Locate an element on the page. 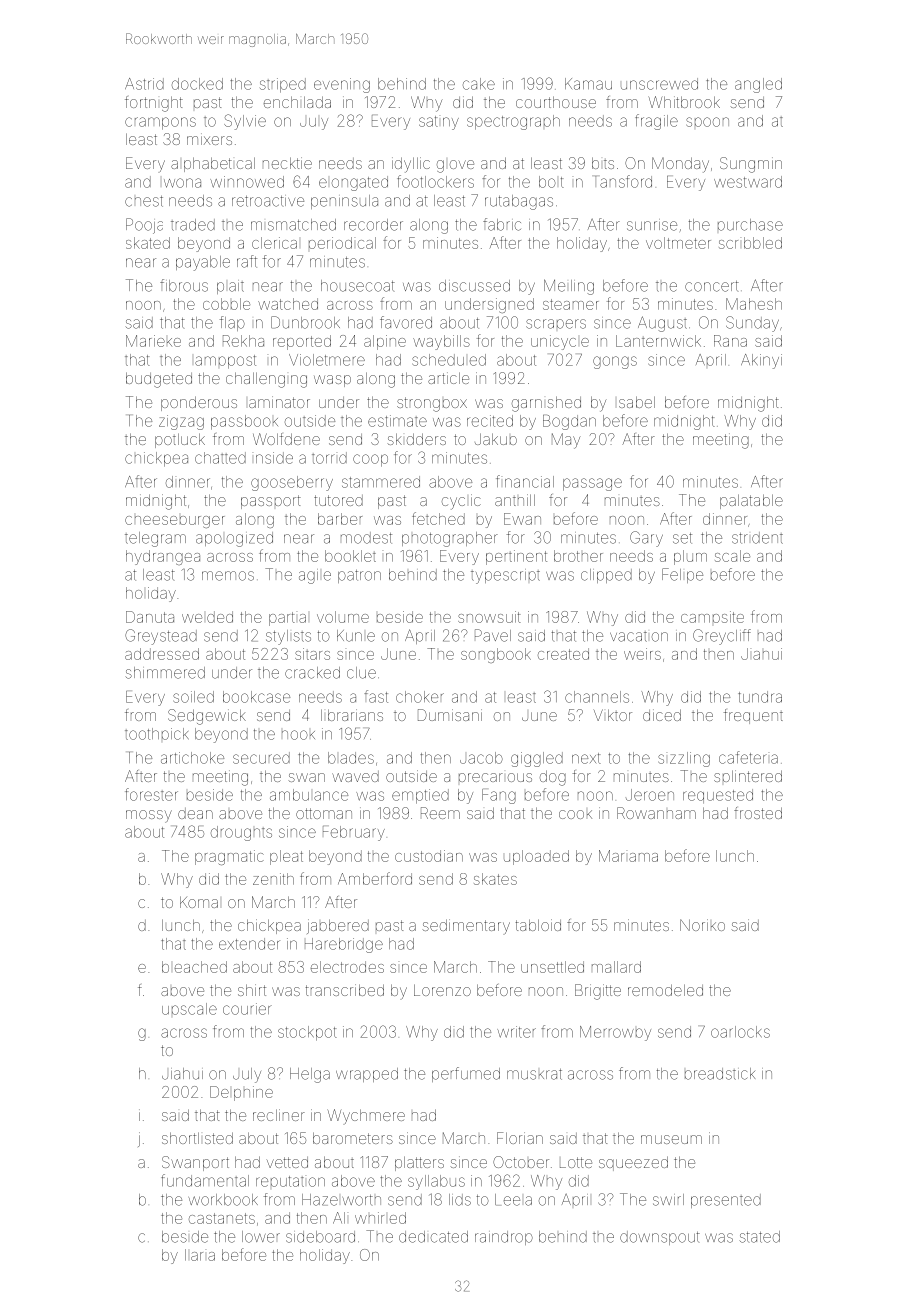 The height and width of the document is (1316, 908). Meiling is located at coordinates (569, 287).
